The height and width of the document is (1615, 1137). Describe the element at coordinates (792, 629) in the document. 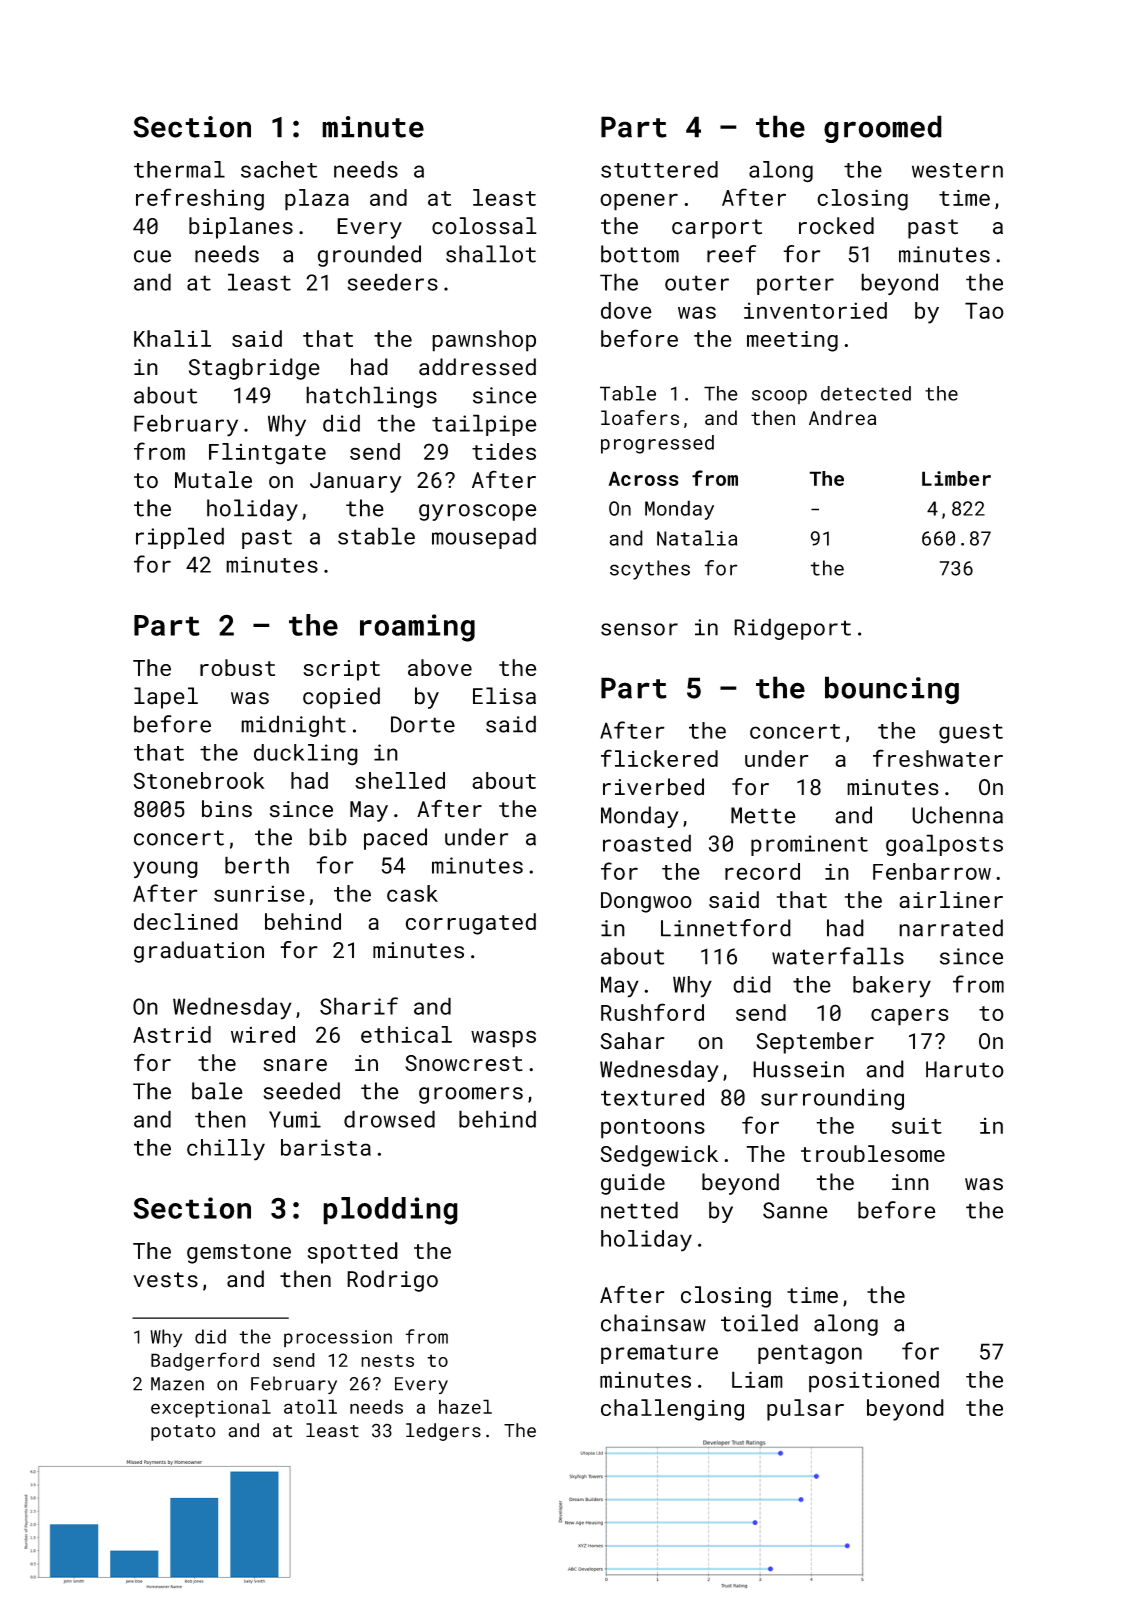

I see `Ridgeport` at that location.
